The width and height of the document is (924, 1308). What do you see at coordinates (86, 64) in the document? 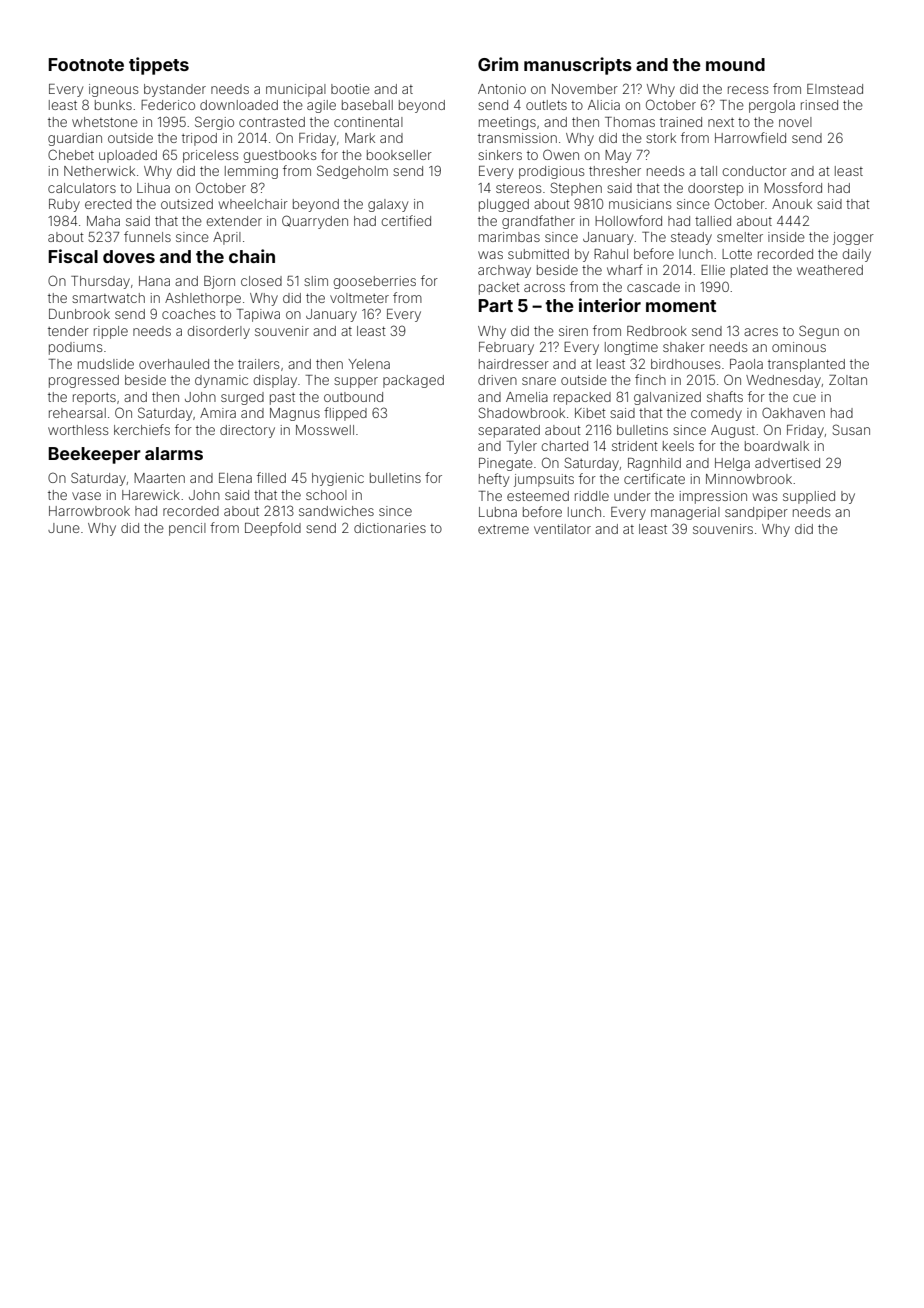
I see `Footnote` at bounding box center [86, 64].
